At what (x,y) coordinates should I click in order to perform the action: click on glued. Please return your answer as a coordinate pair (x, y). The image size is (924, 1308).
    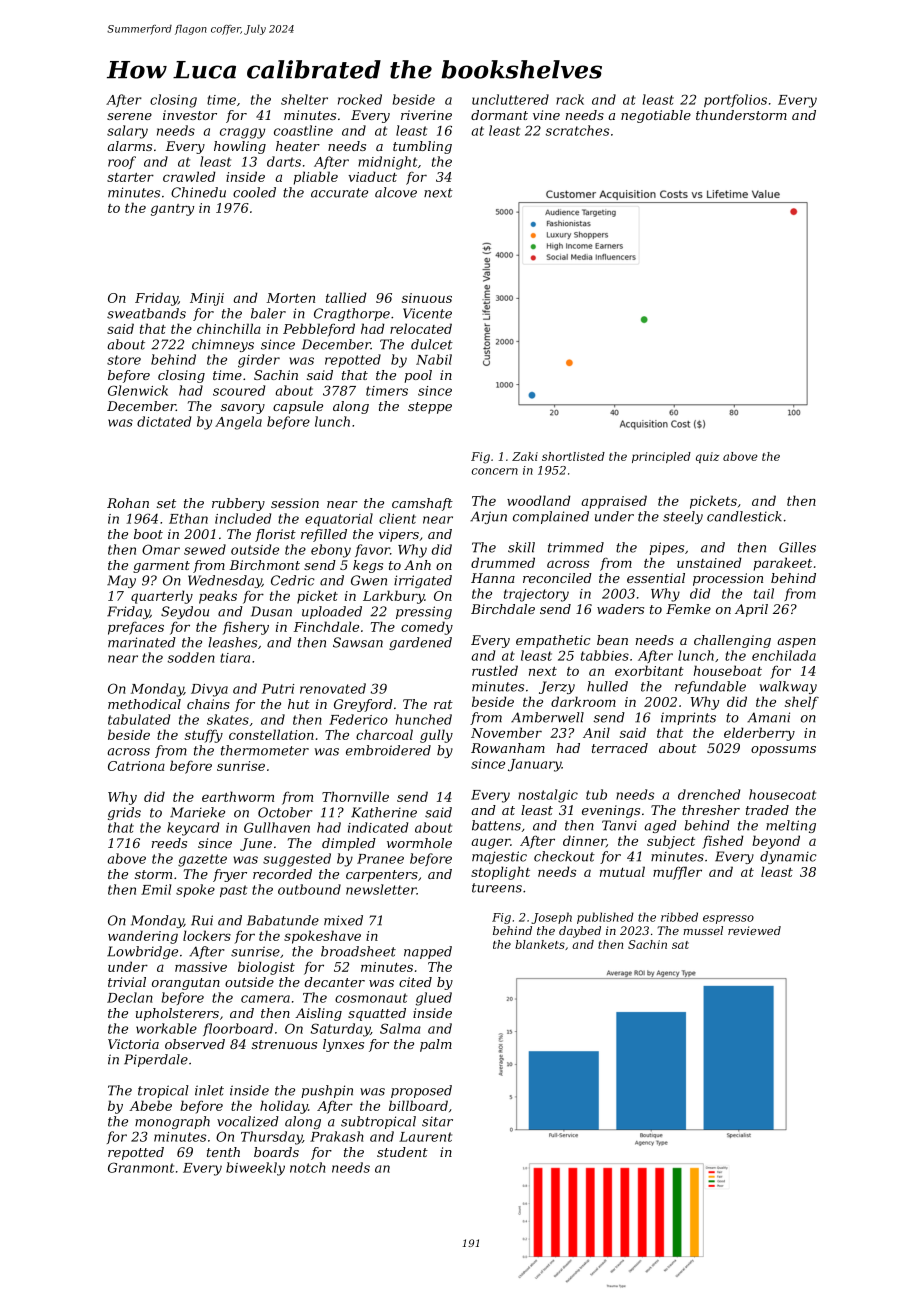
    Looking at the image, I should click on (434, 999).
